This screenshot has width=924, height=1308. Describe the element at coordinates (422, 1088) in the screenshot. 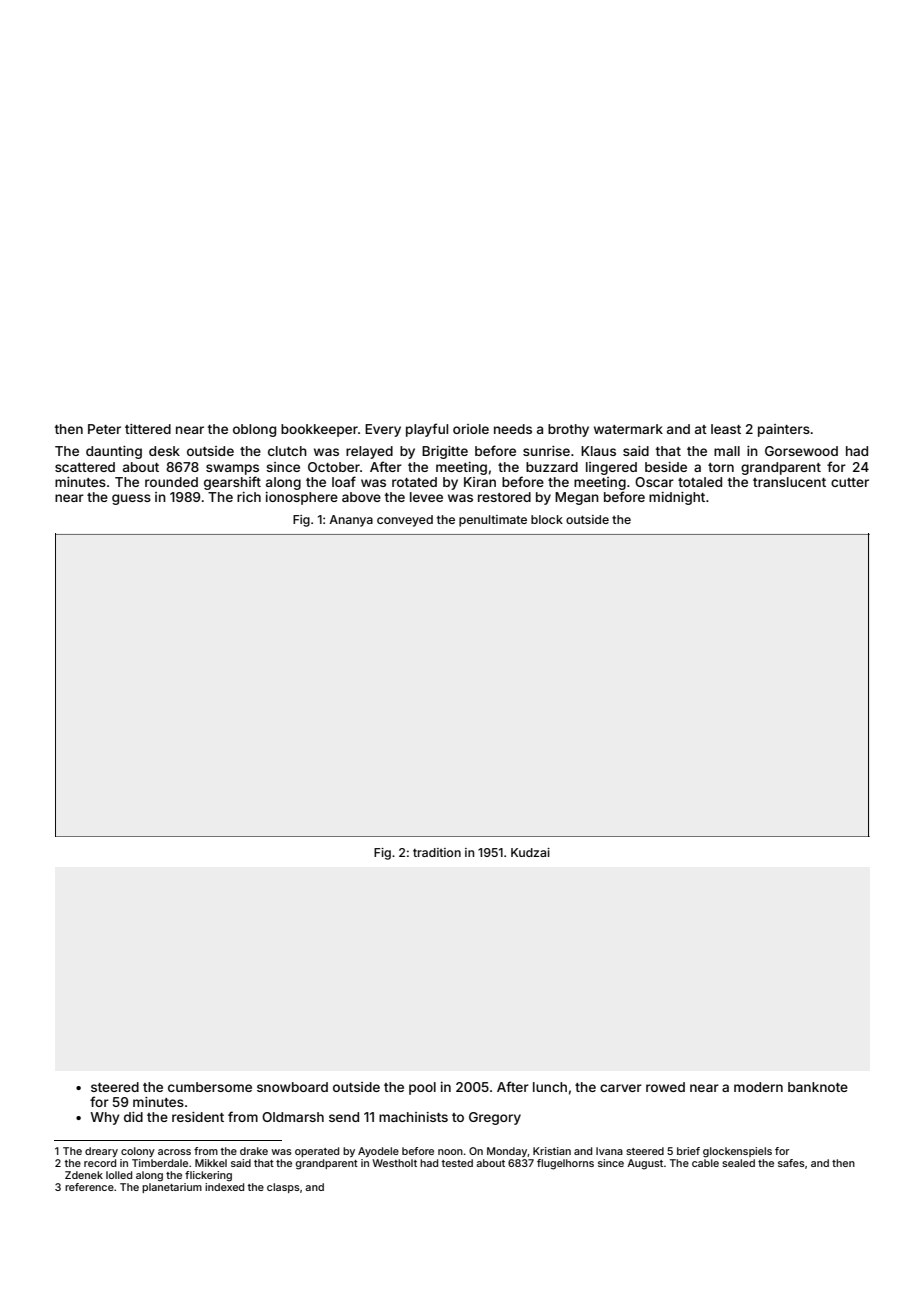

I see `pool` at that location.
